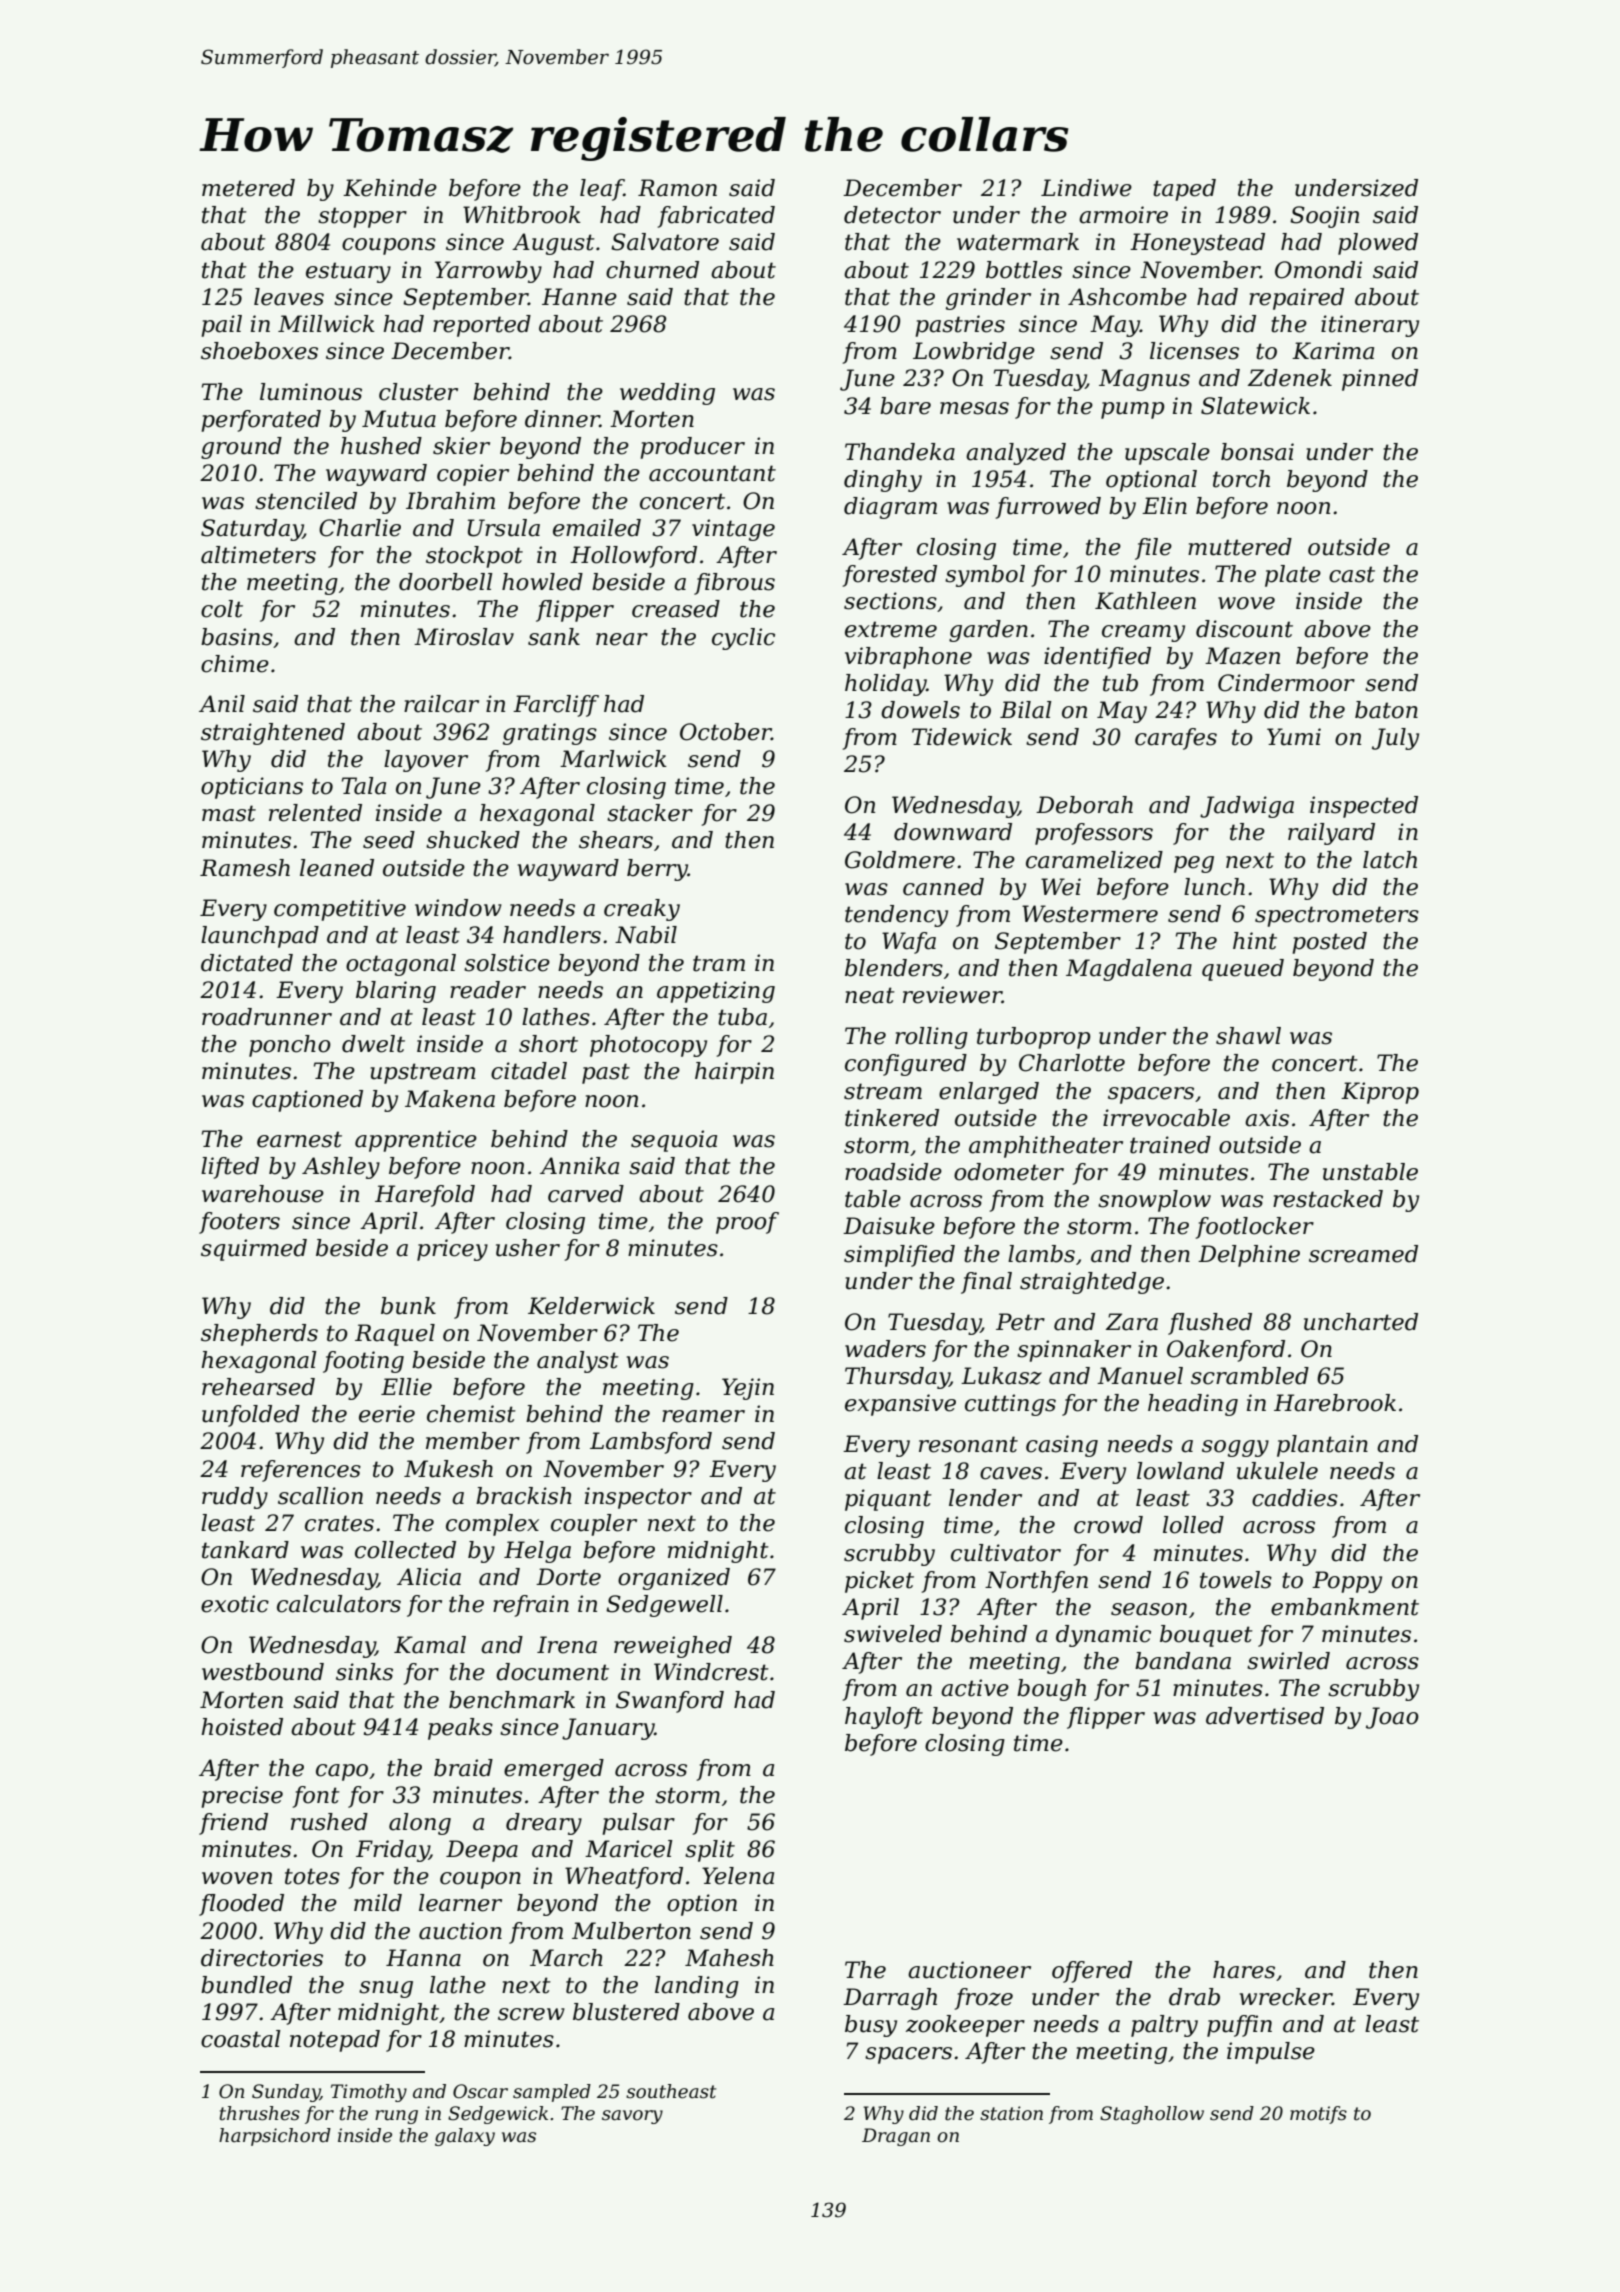  I want to click on Joao, so click(1392, 1718).
